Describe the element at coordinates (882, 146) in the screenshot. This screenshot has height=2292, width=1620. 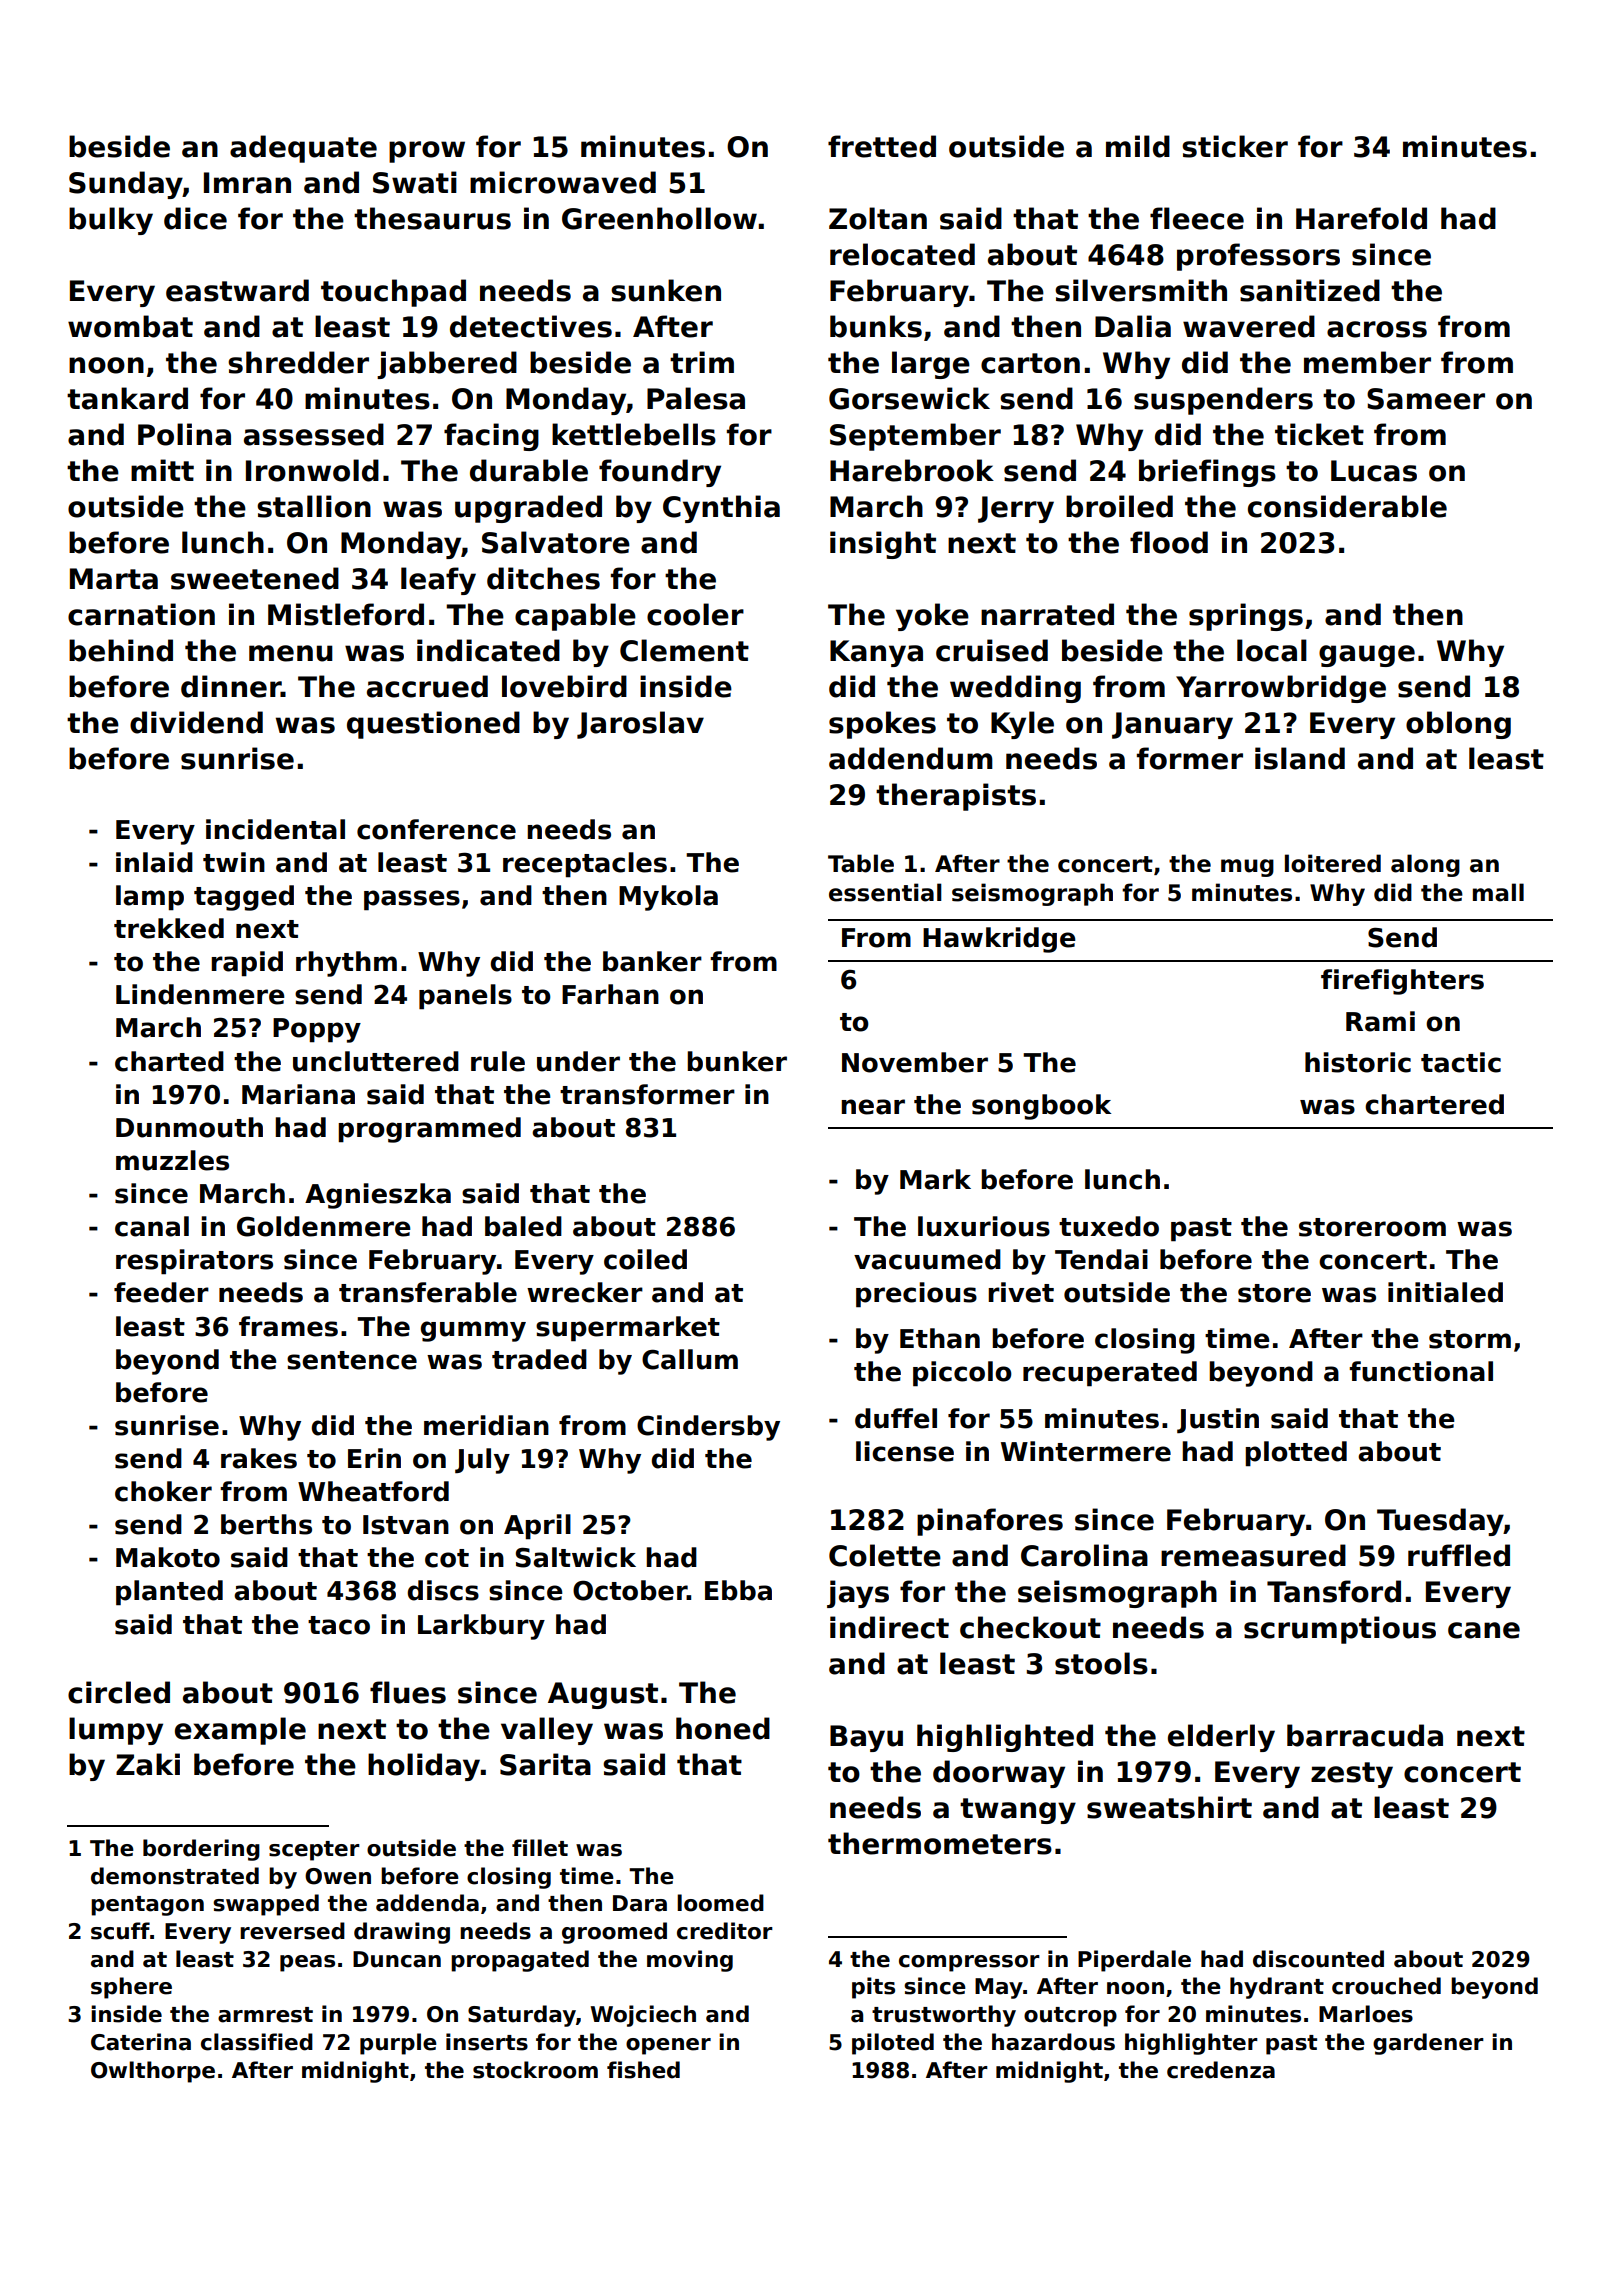
I see `fretted` at that location.
